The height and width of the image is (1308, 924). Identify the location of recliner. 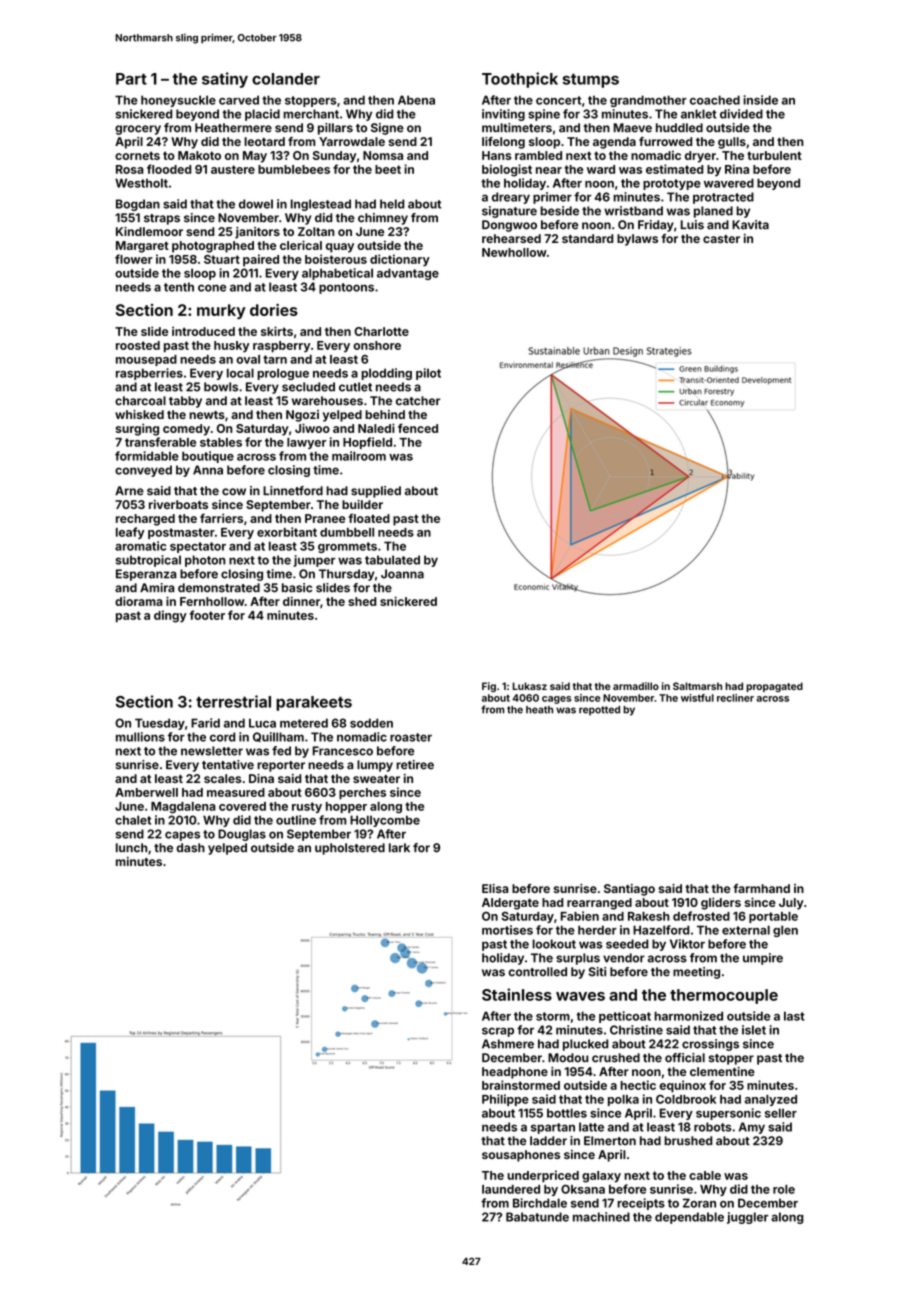
(735, 698).
